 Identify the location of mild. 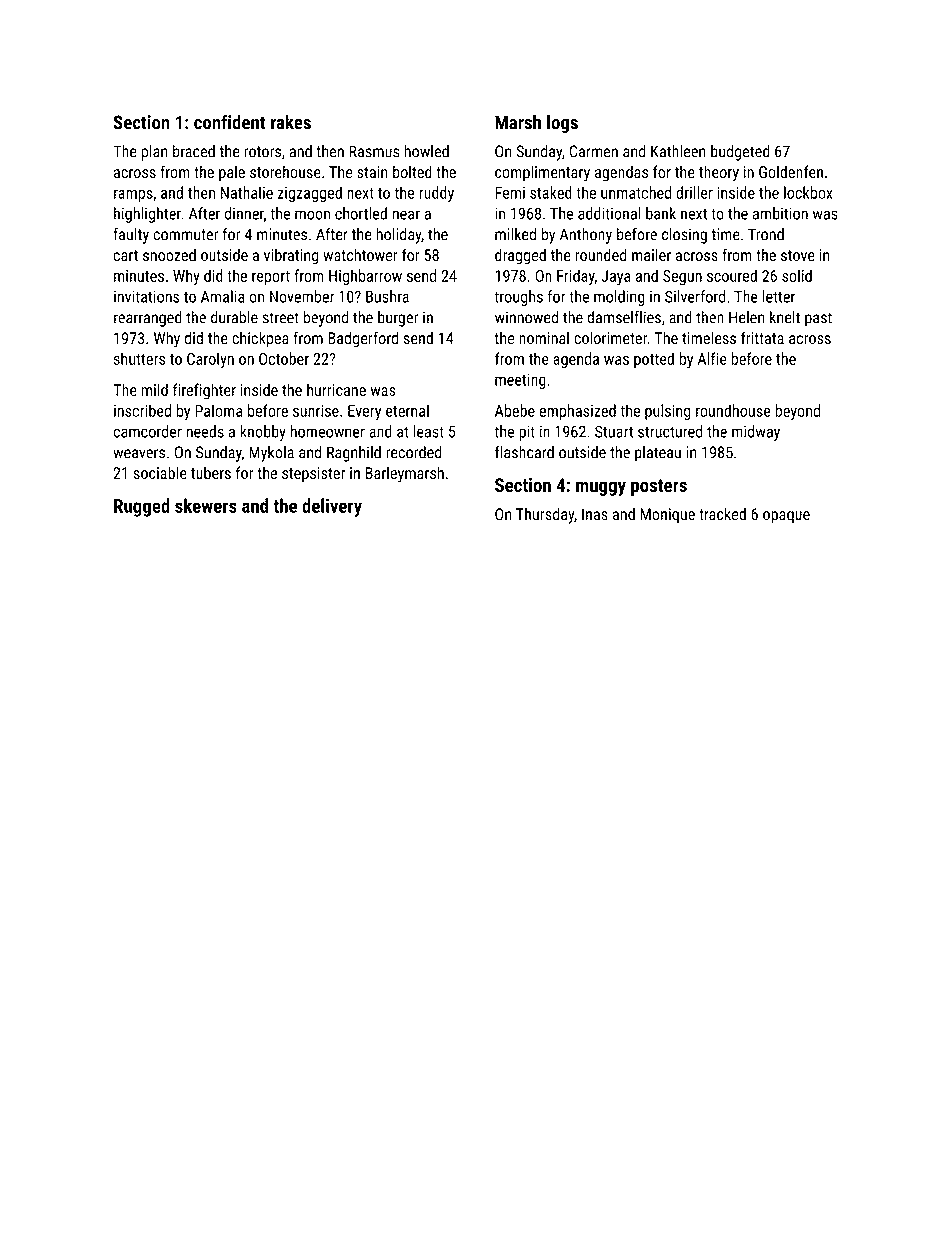
(155, 389).
